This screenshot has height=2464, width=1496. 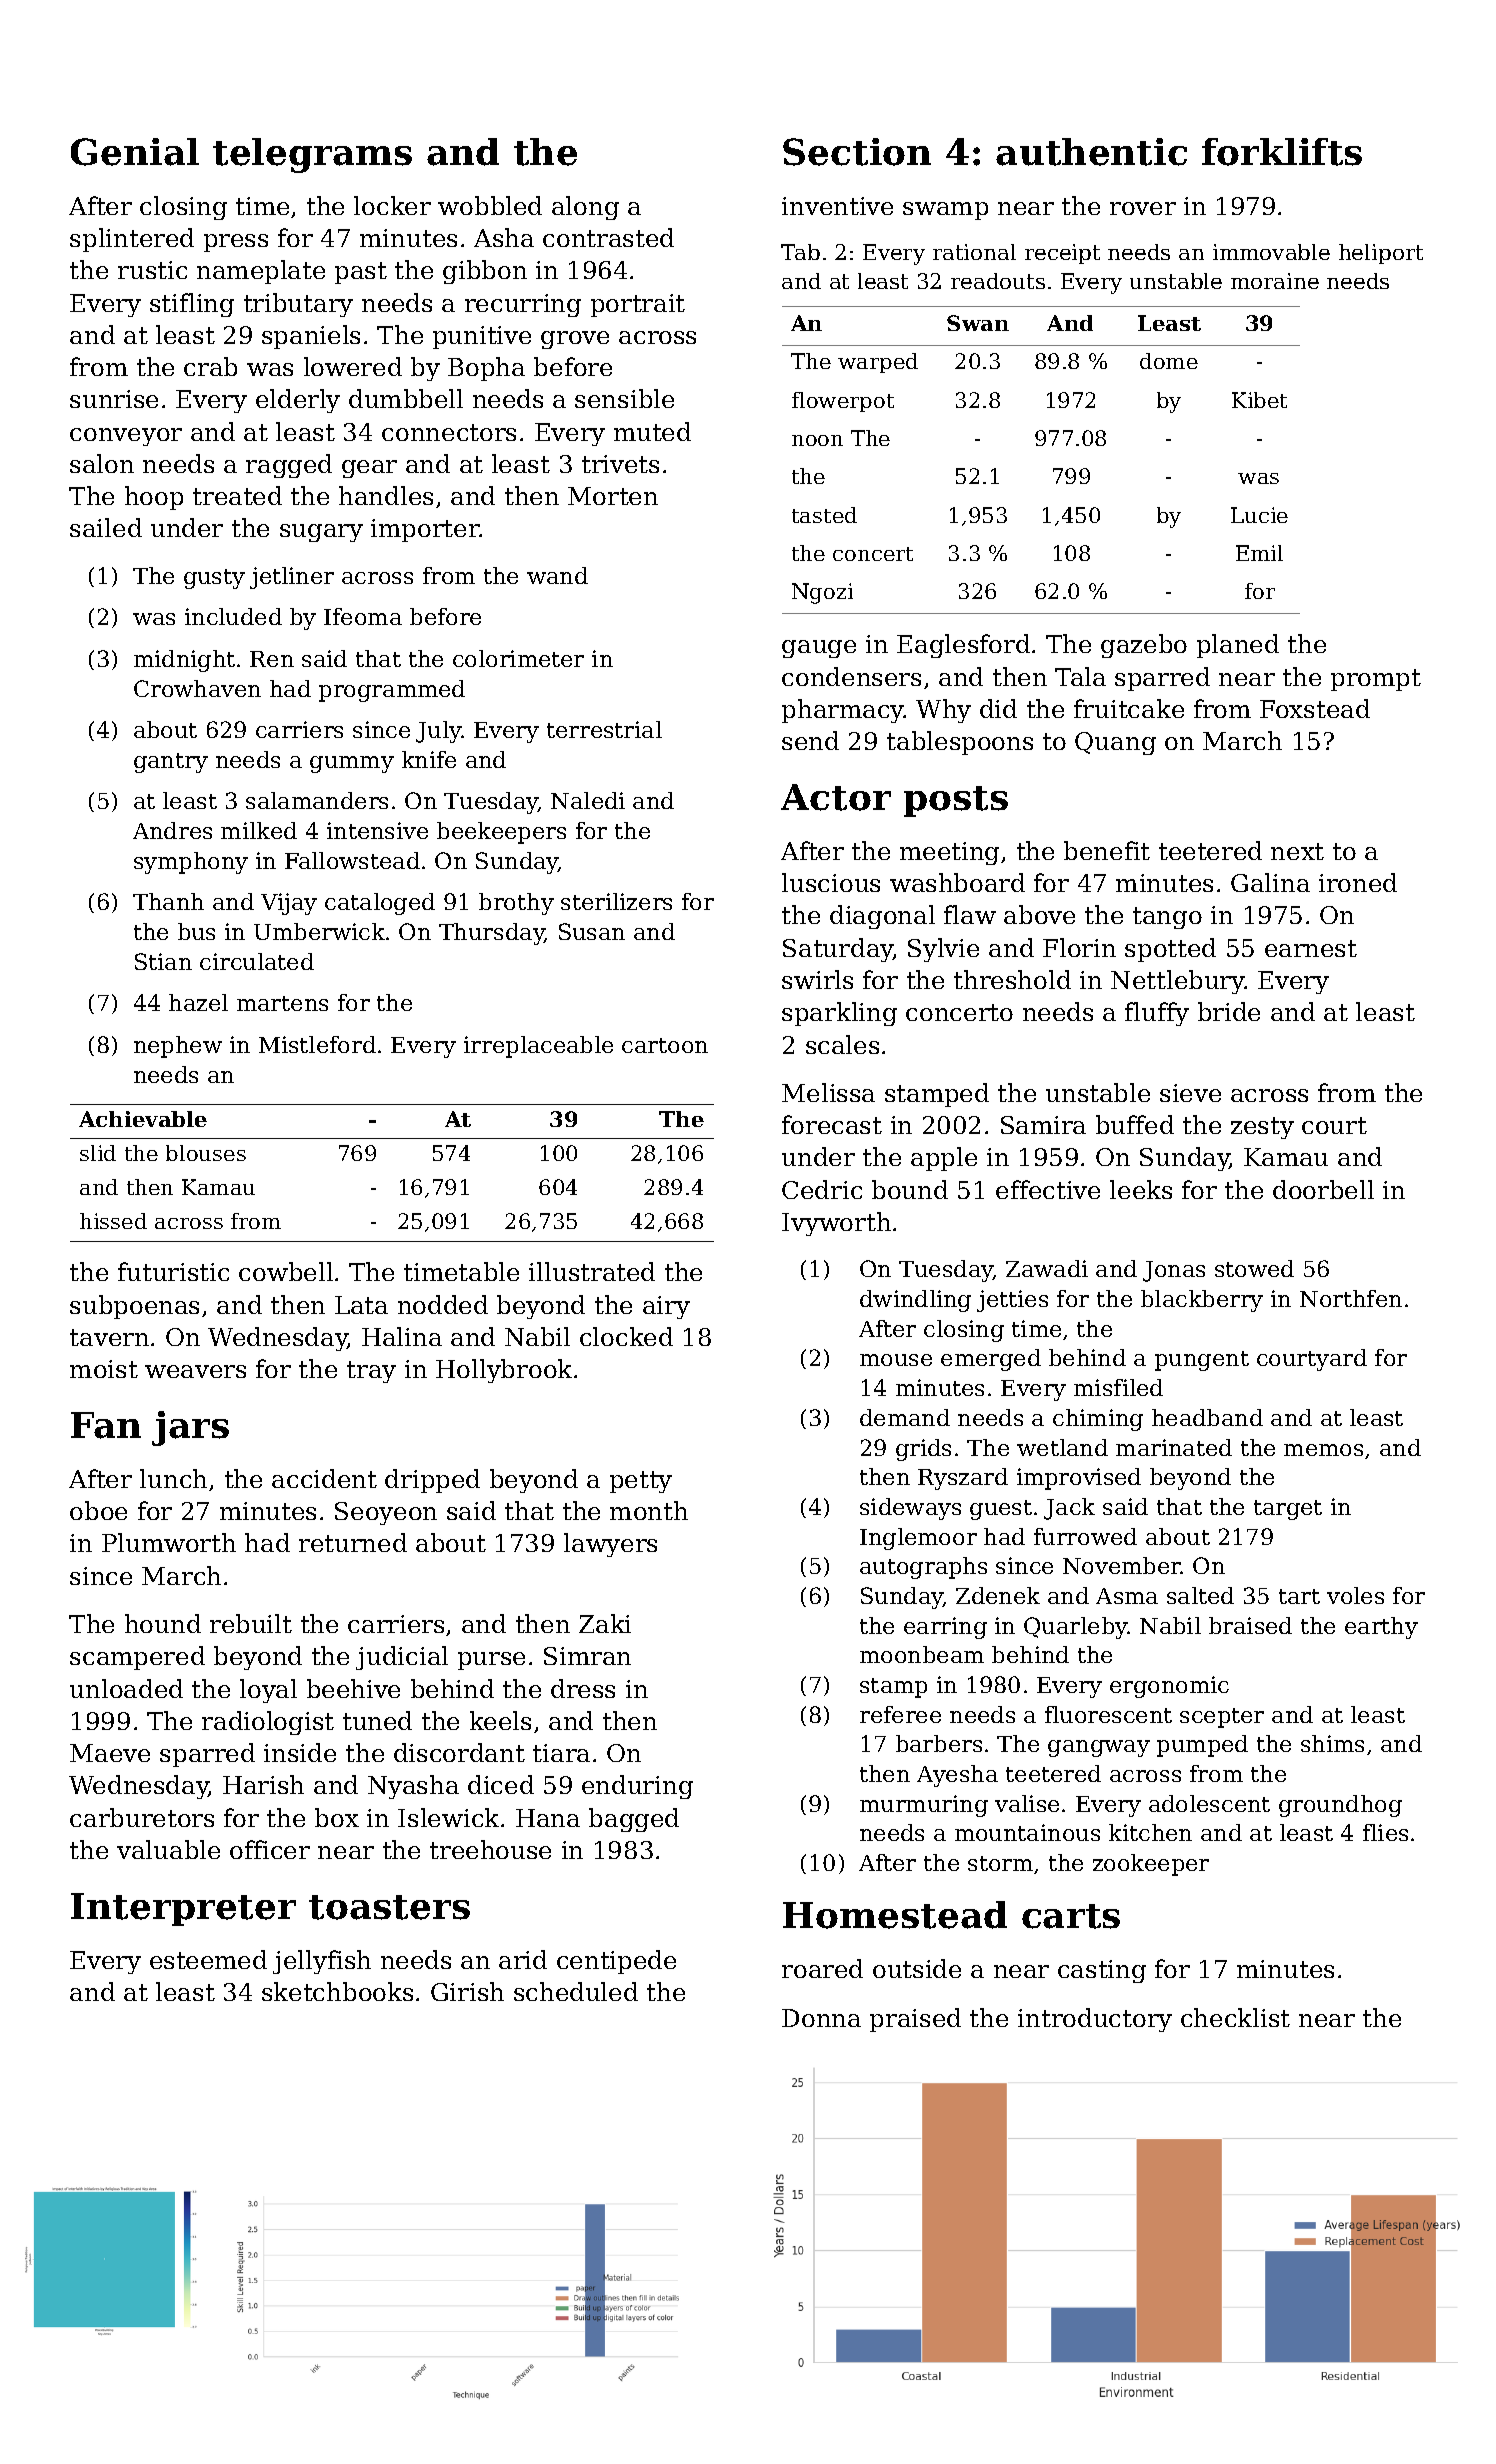 I want to click on inventive, so click(x=837, y=206).
